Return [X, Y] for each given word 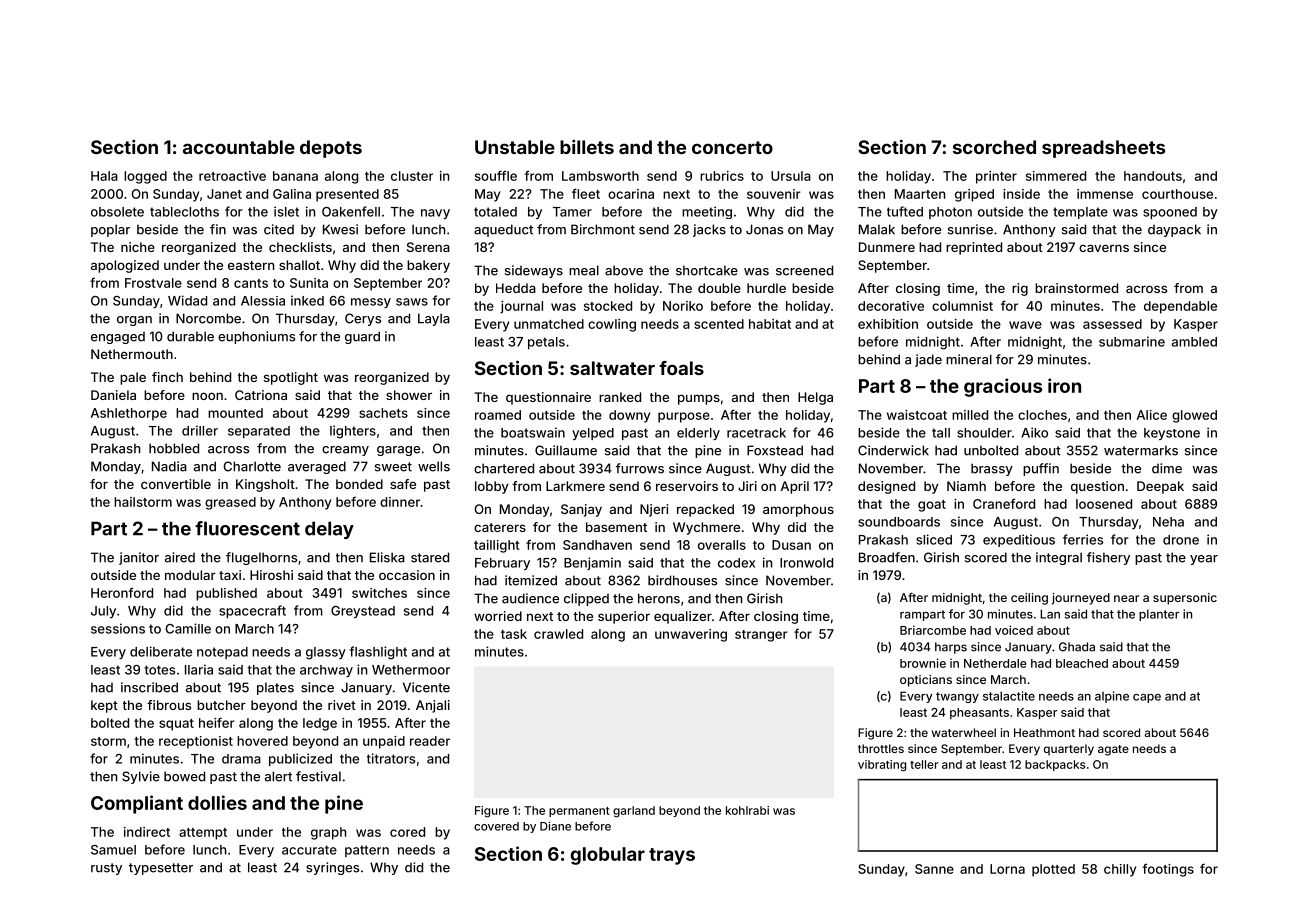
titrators [391, 758]
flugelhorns [261, 558]
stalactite [1009, 696]
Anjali [433, 706]
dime [1167, 468]
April [795, 487]
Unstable [515, 147]
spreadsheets [1103, 149]
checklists [300, 247]
